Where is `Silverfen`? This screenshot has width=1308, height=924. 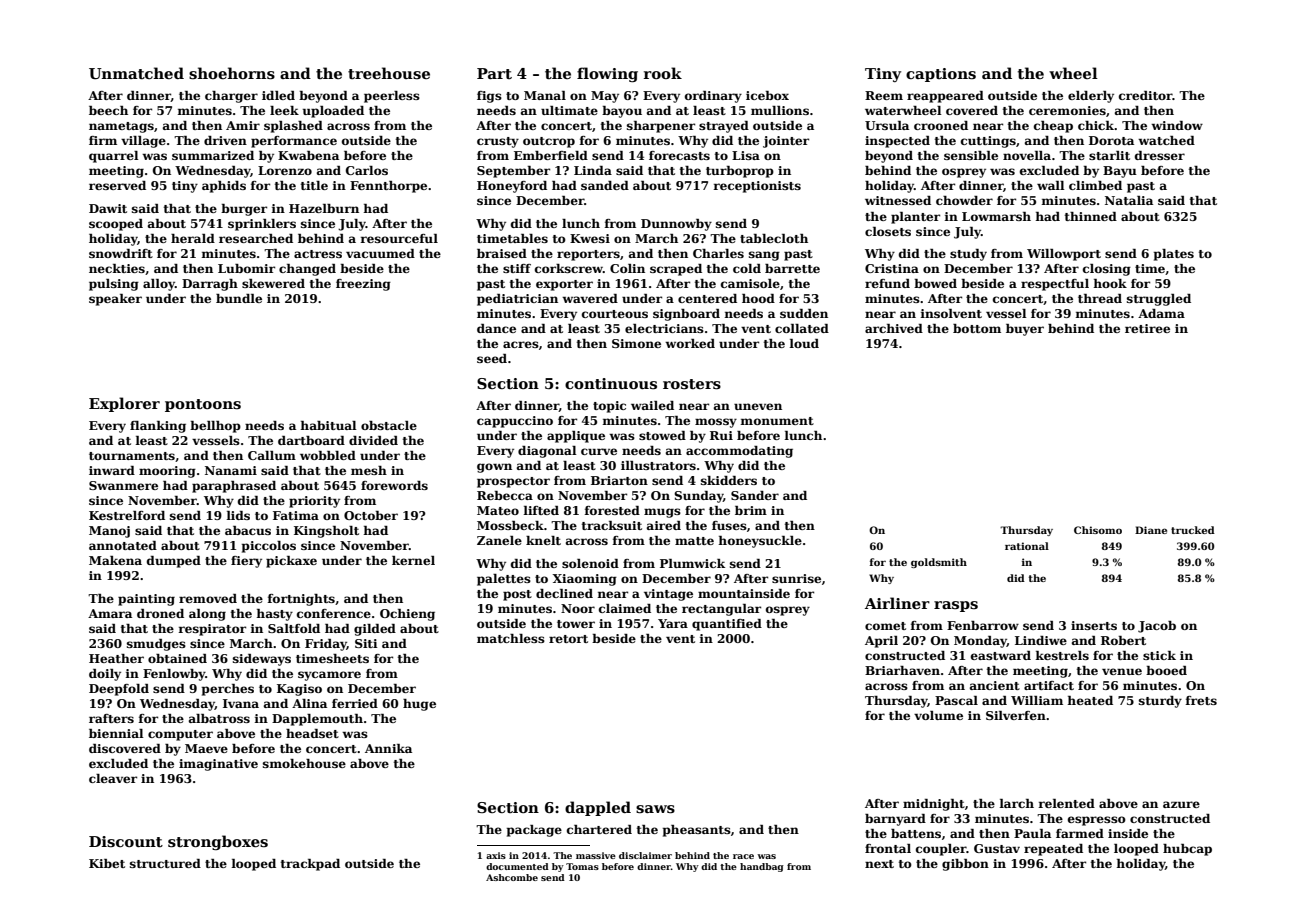 Silverfen is located at coordinates (1016, 715).
